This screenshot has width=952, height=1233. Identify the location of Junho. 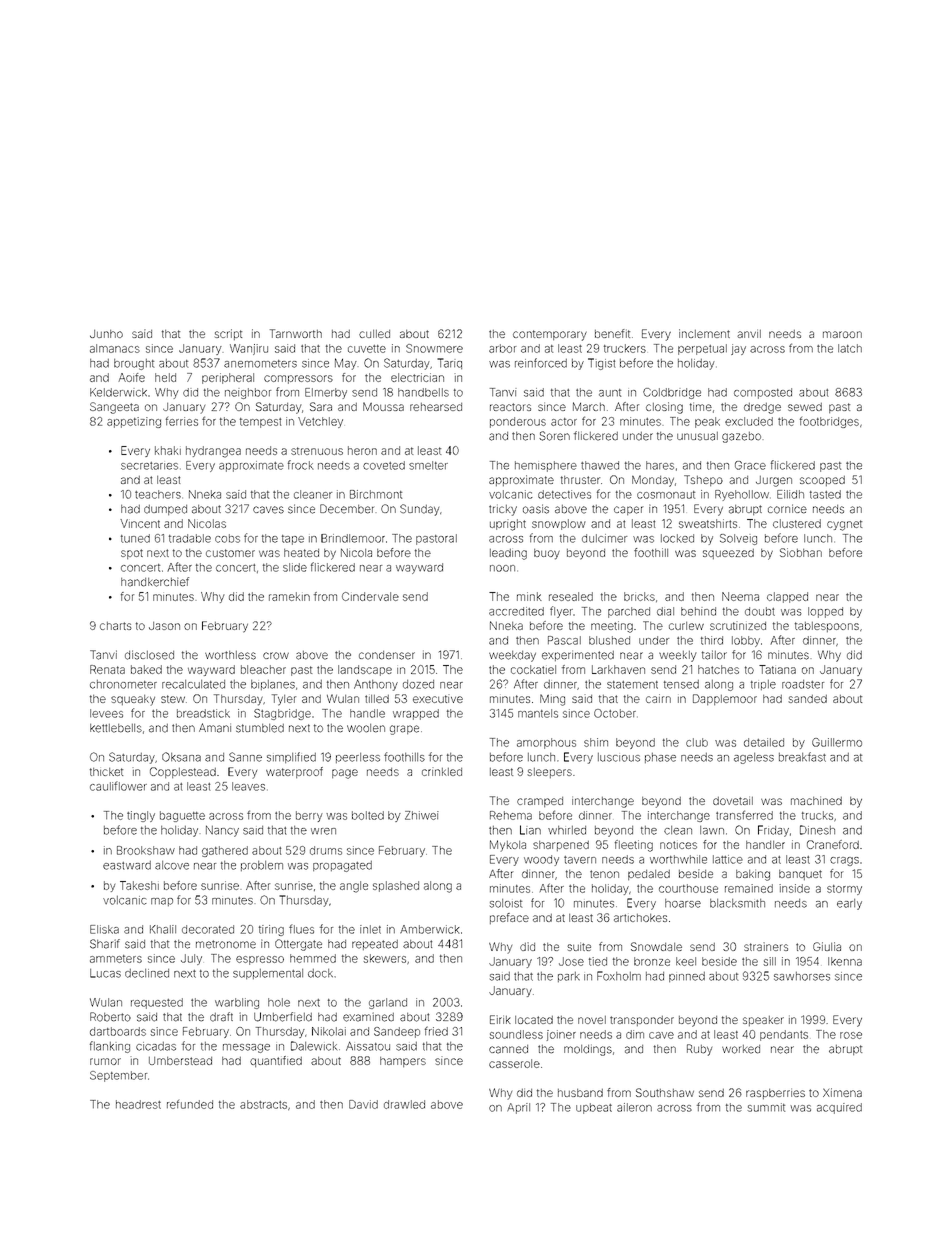
(106, 334).
